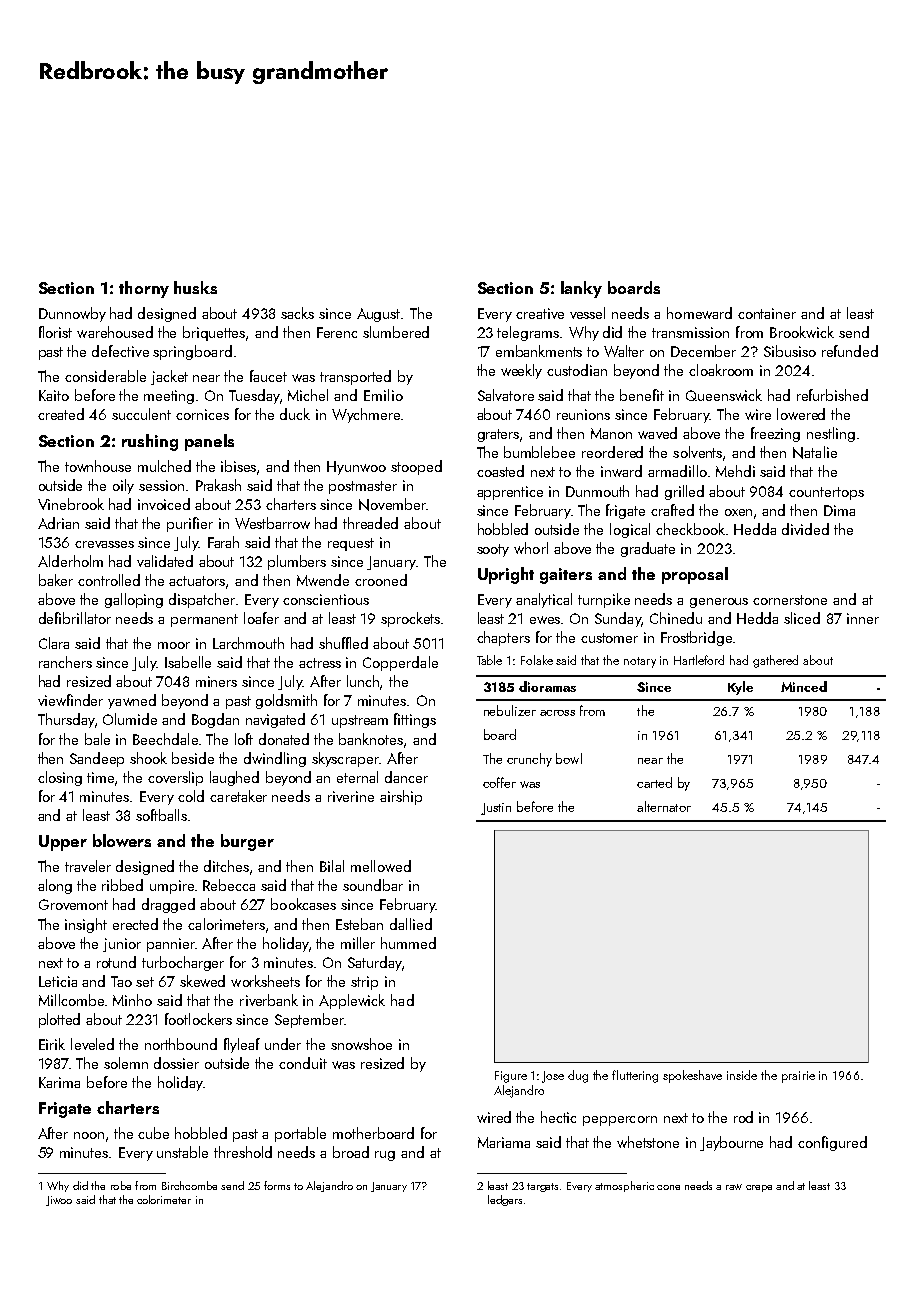 This screenshot has height=1308, width=924. I want to click on homeward, so click(699, 313).
